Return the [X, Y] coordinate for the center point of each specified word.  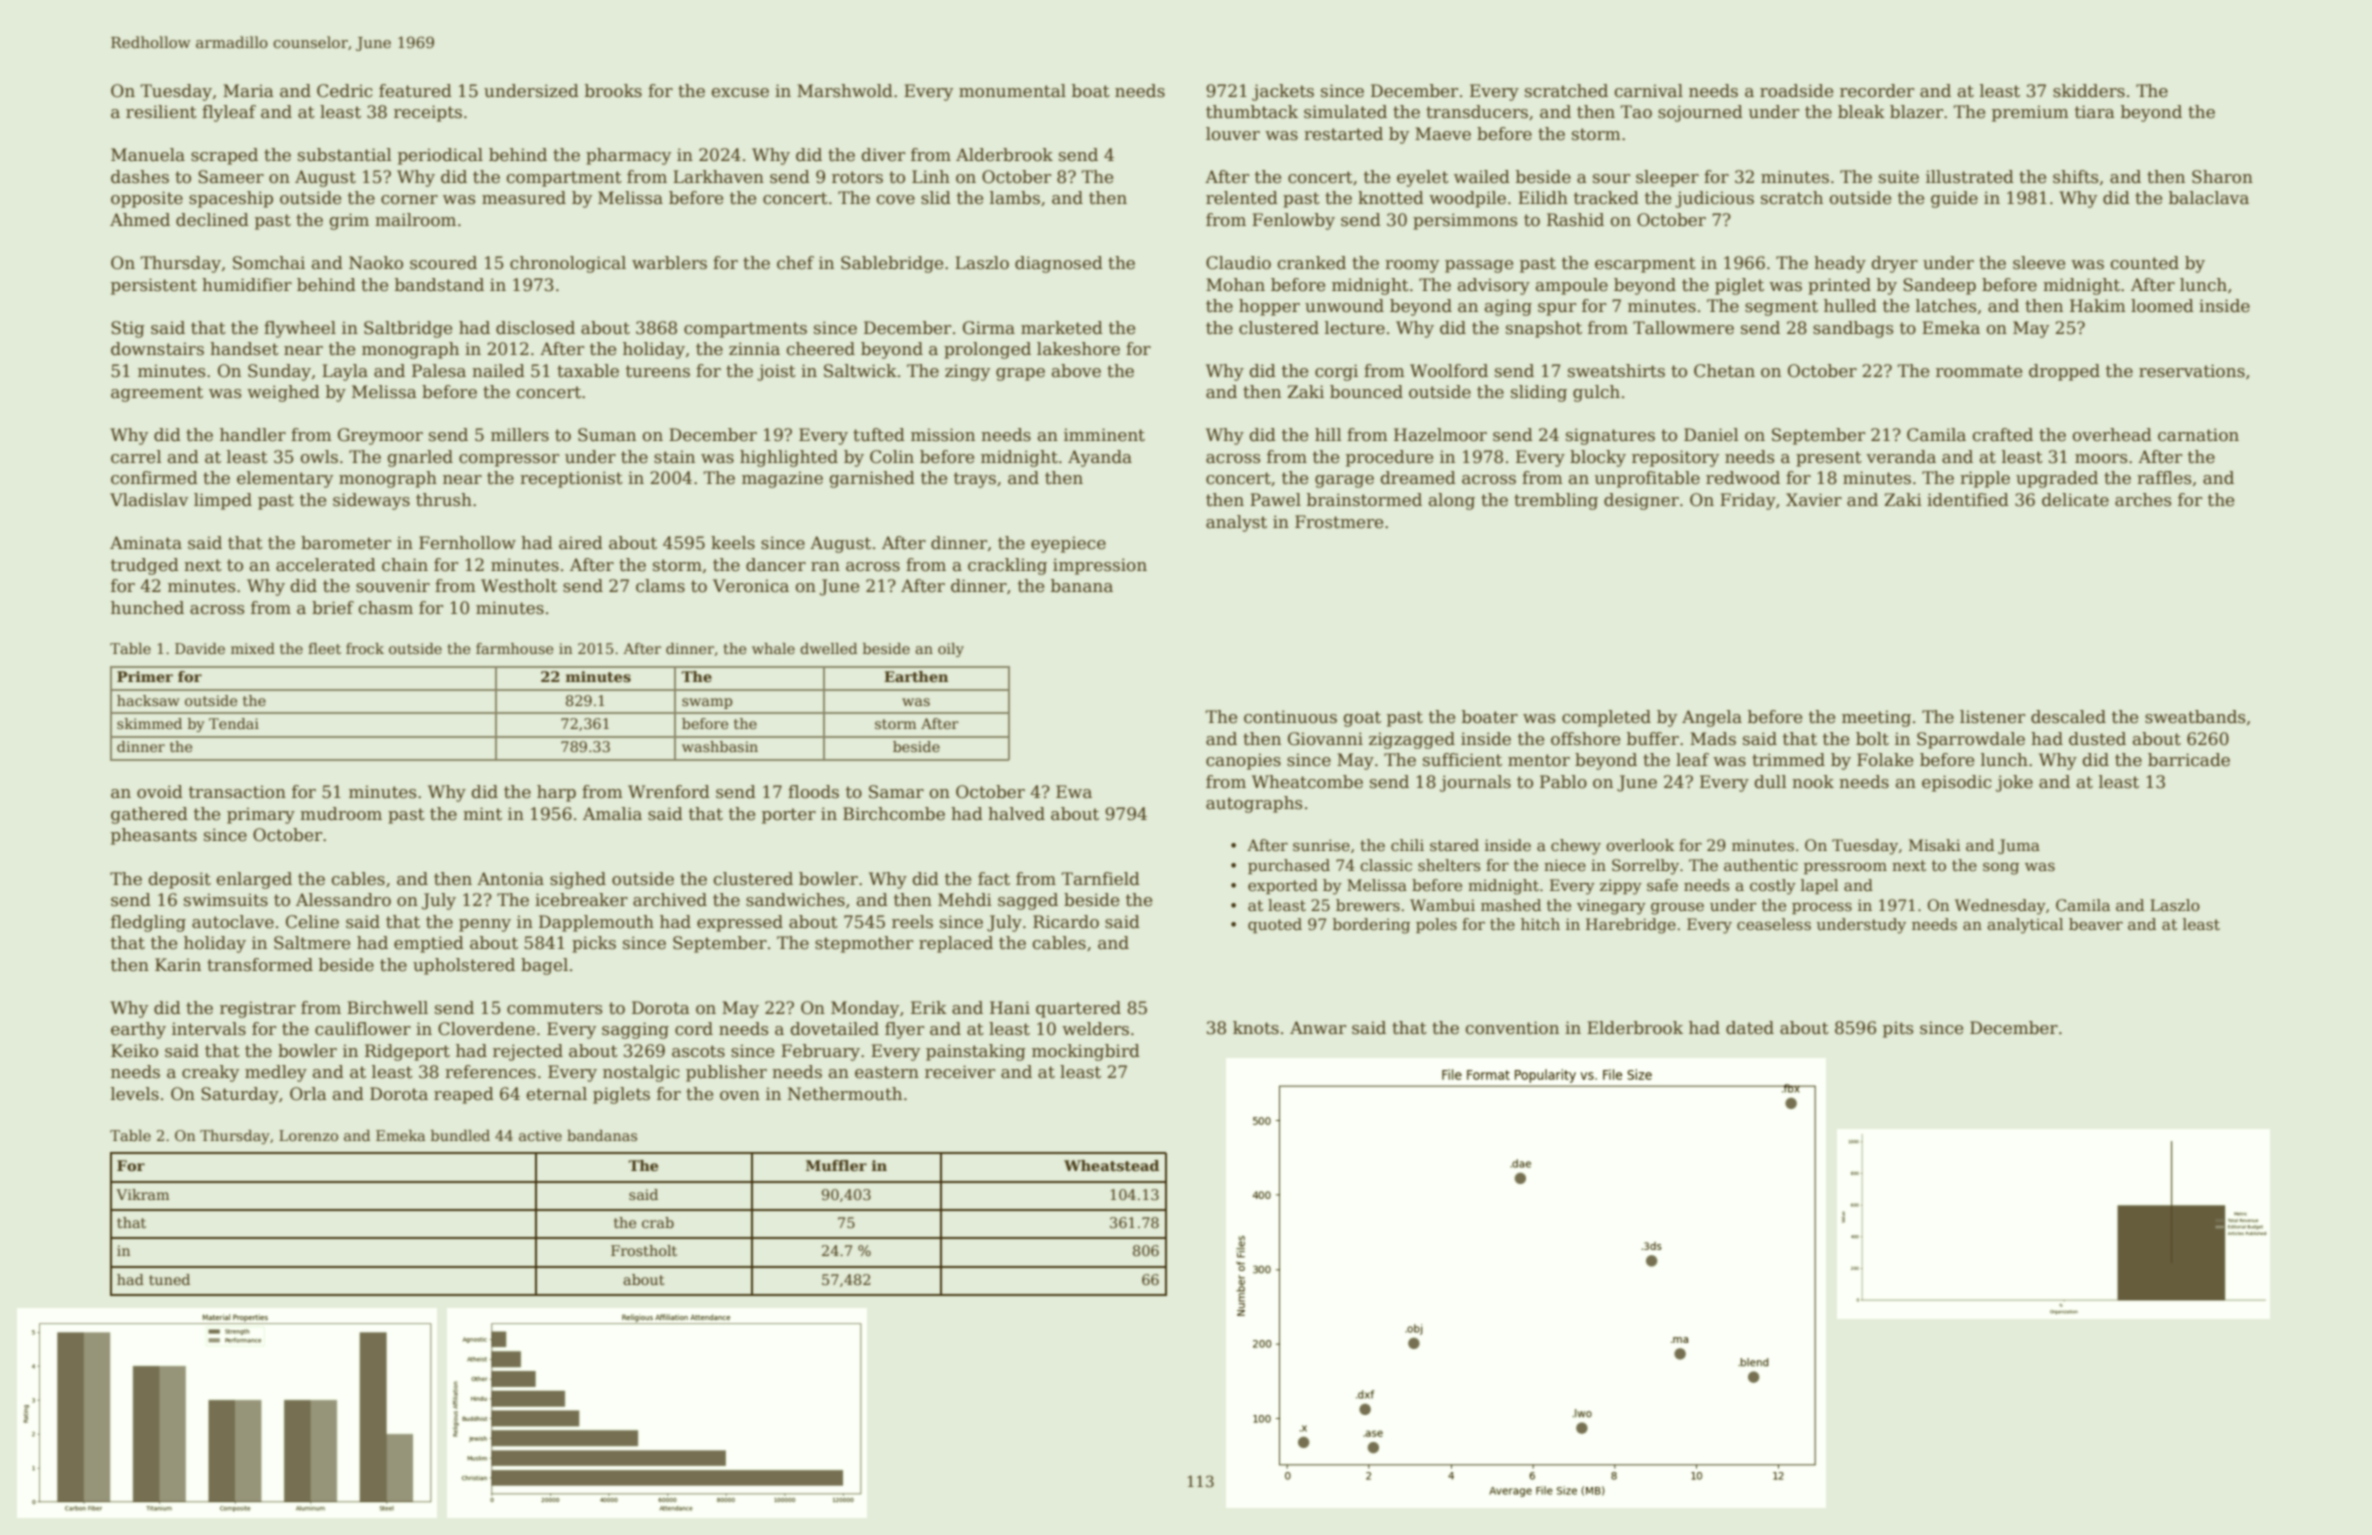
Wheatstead [1111, 1165]
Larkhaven [718, 177]
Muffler [836, 1165]
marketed [1062, 328]
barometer [346, 543]
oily [951, 650]
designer [1641, 501]
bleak [1861, 112]
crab [658, 1222]
